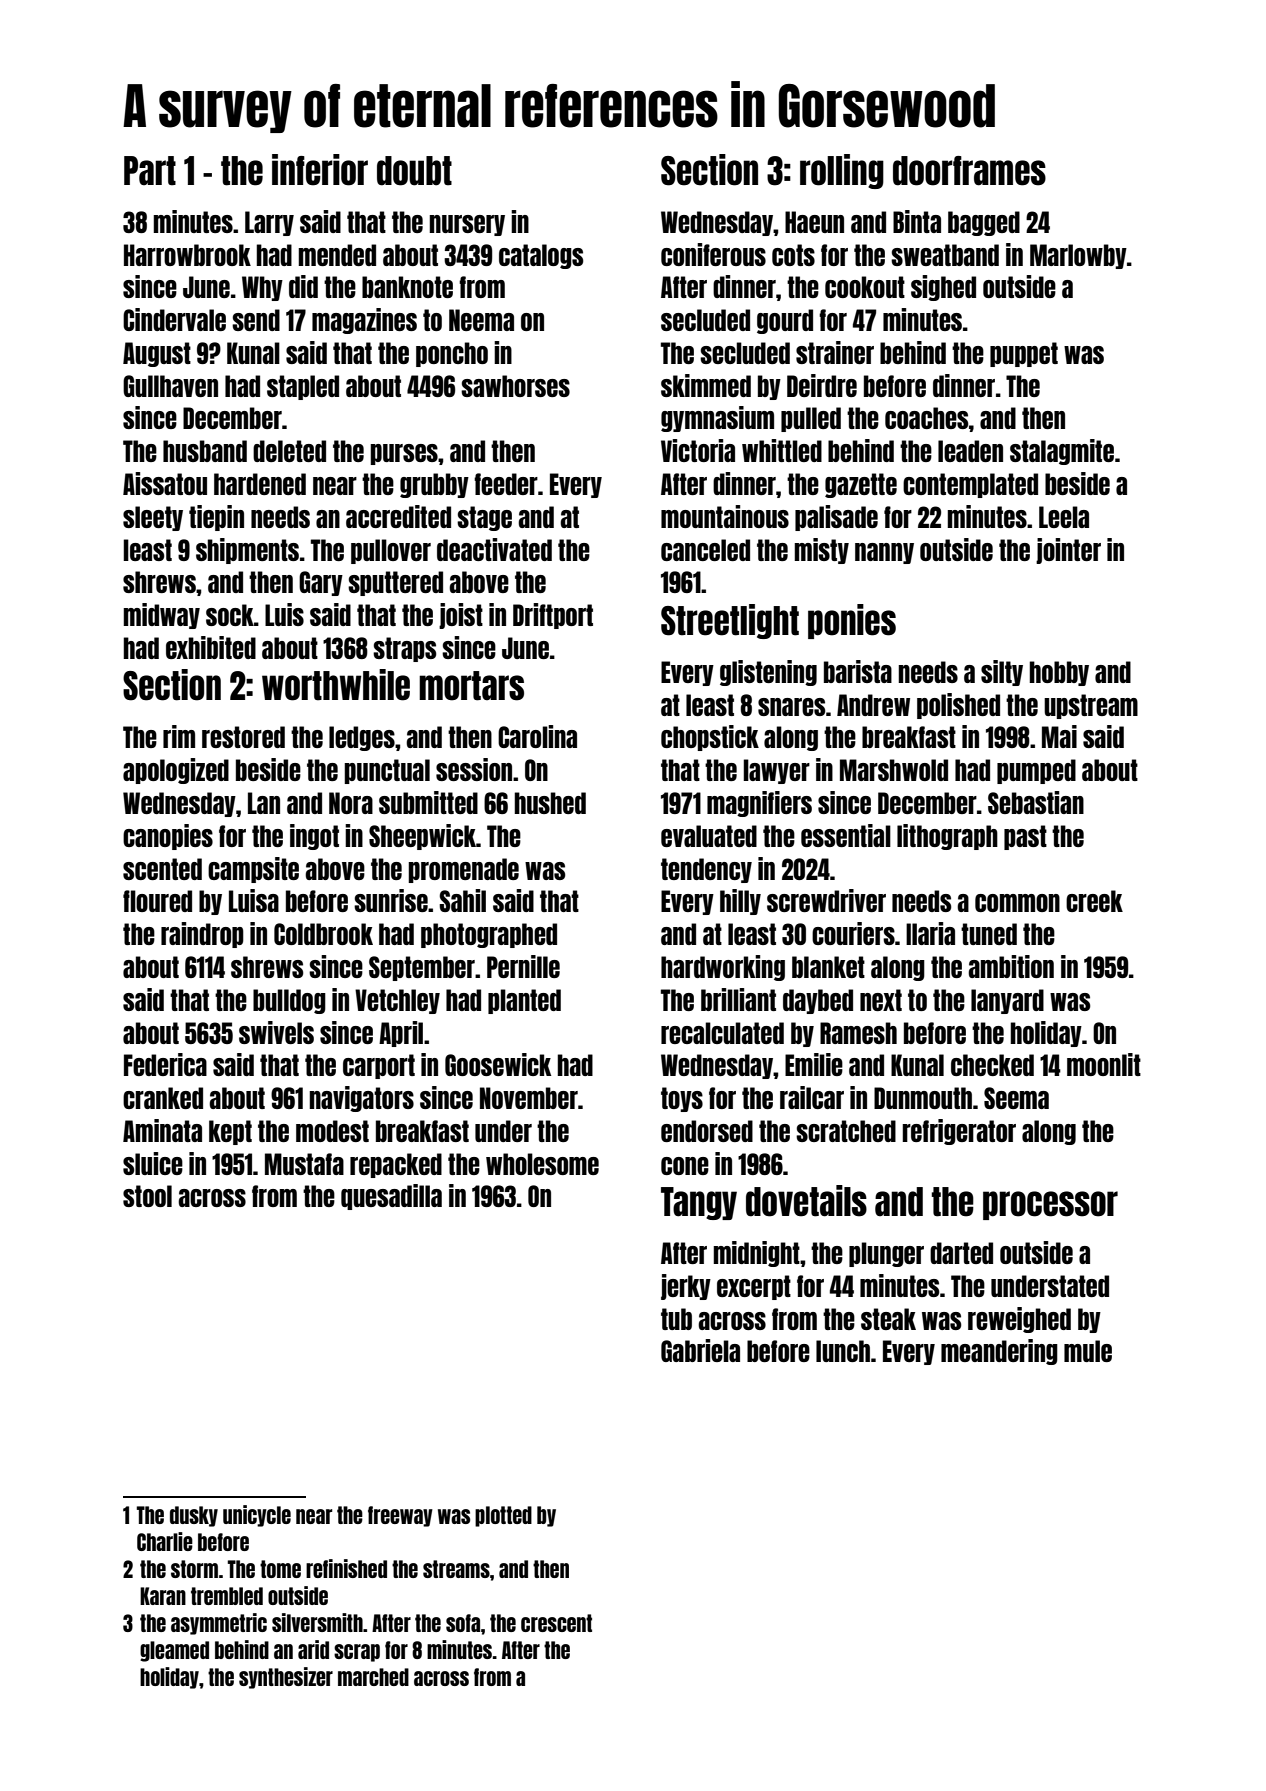 The image size is (1266, 1791). What do you see at coordinates (1064, 517) in the screenshot?
I see `Leela` at bounding box center [1064, 517].
